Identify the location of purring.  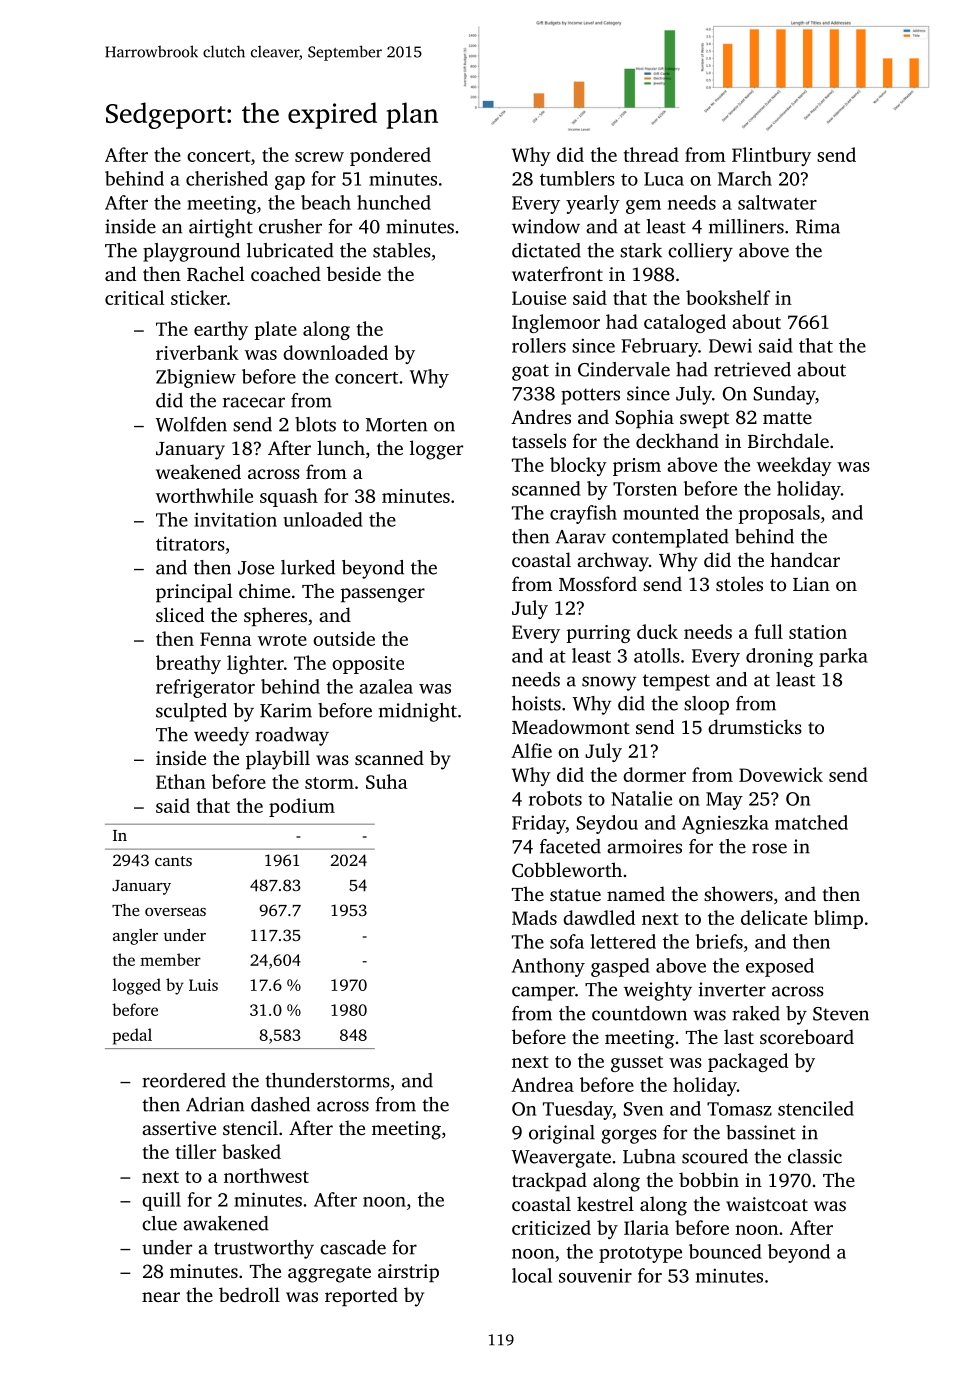
(598, 634).
